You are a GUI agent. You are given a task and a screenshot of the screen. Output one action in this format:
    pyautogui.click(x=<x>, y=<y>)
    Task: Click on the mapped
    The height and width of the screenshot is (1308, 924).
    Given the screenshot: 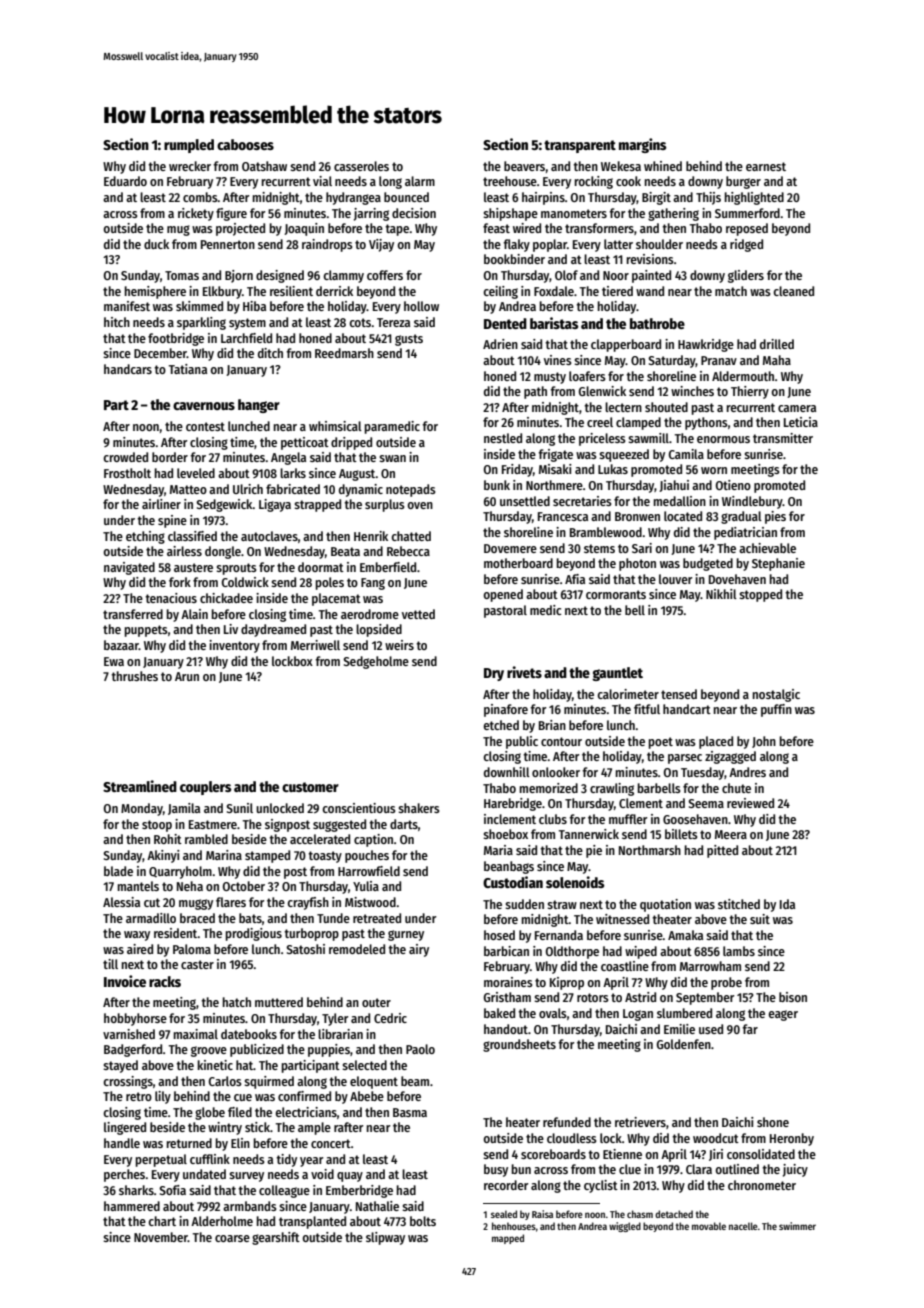 What is the action you would take?
    pyautogui.click(x=508, y=1239)
